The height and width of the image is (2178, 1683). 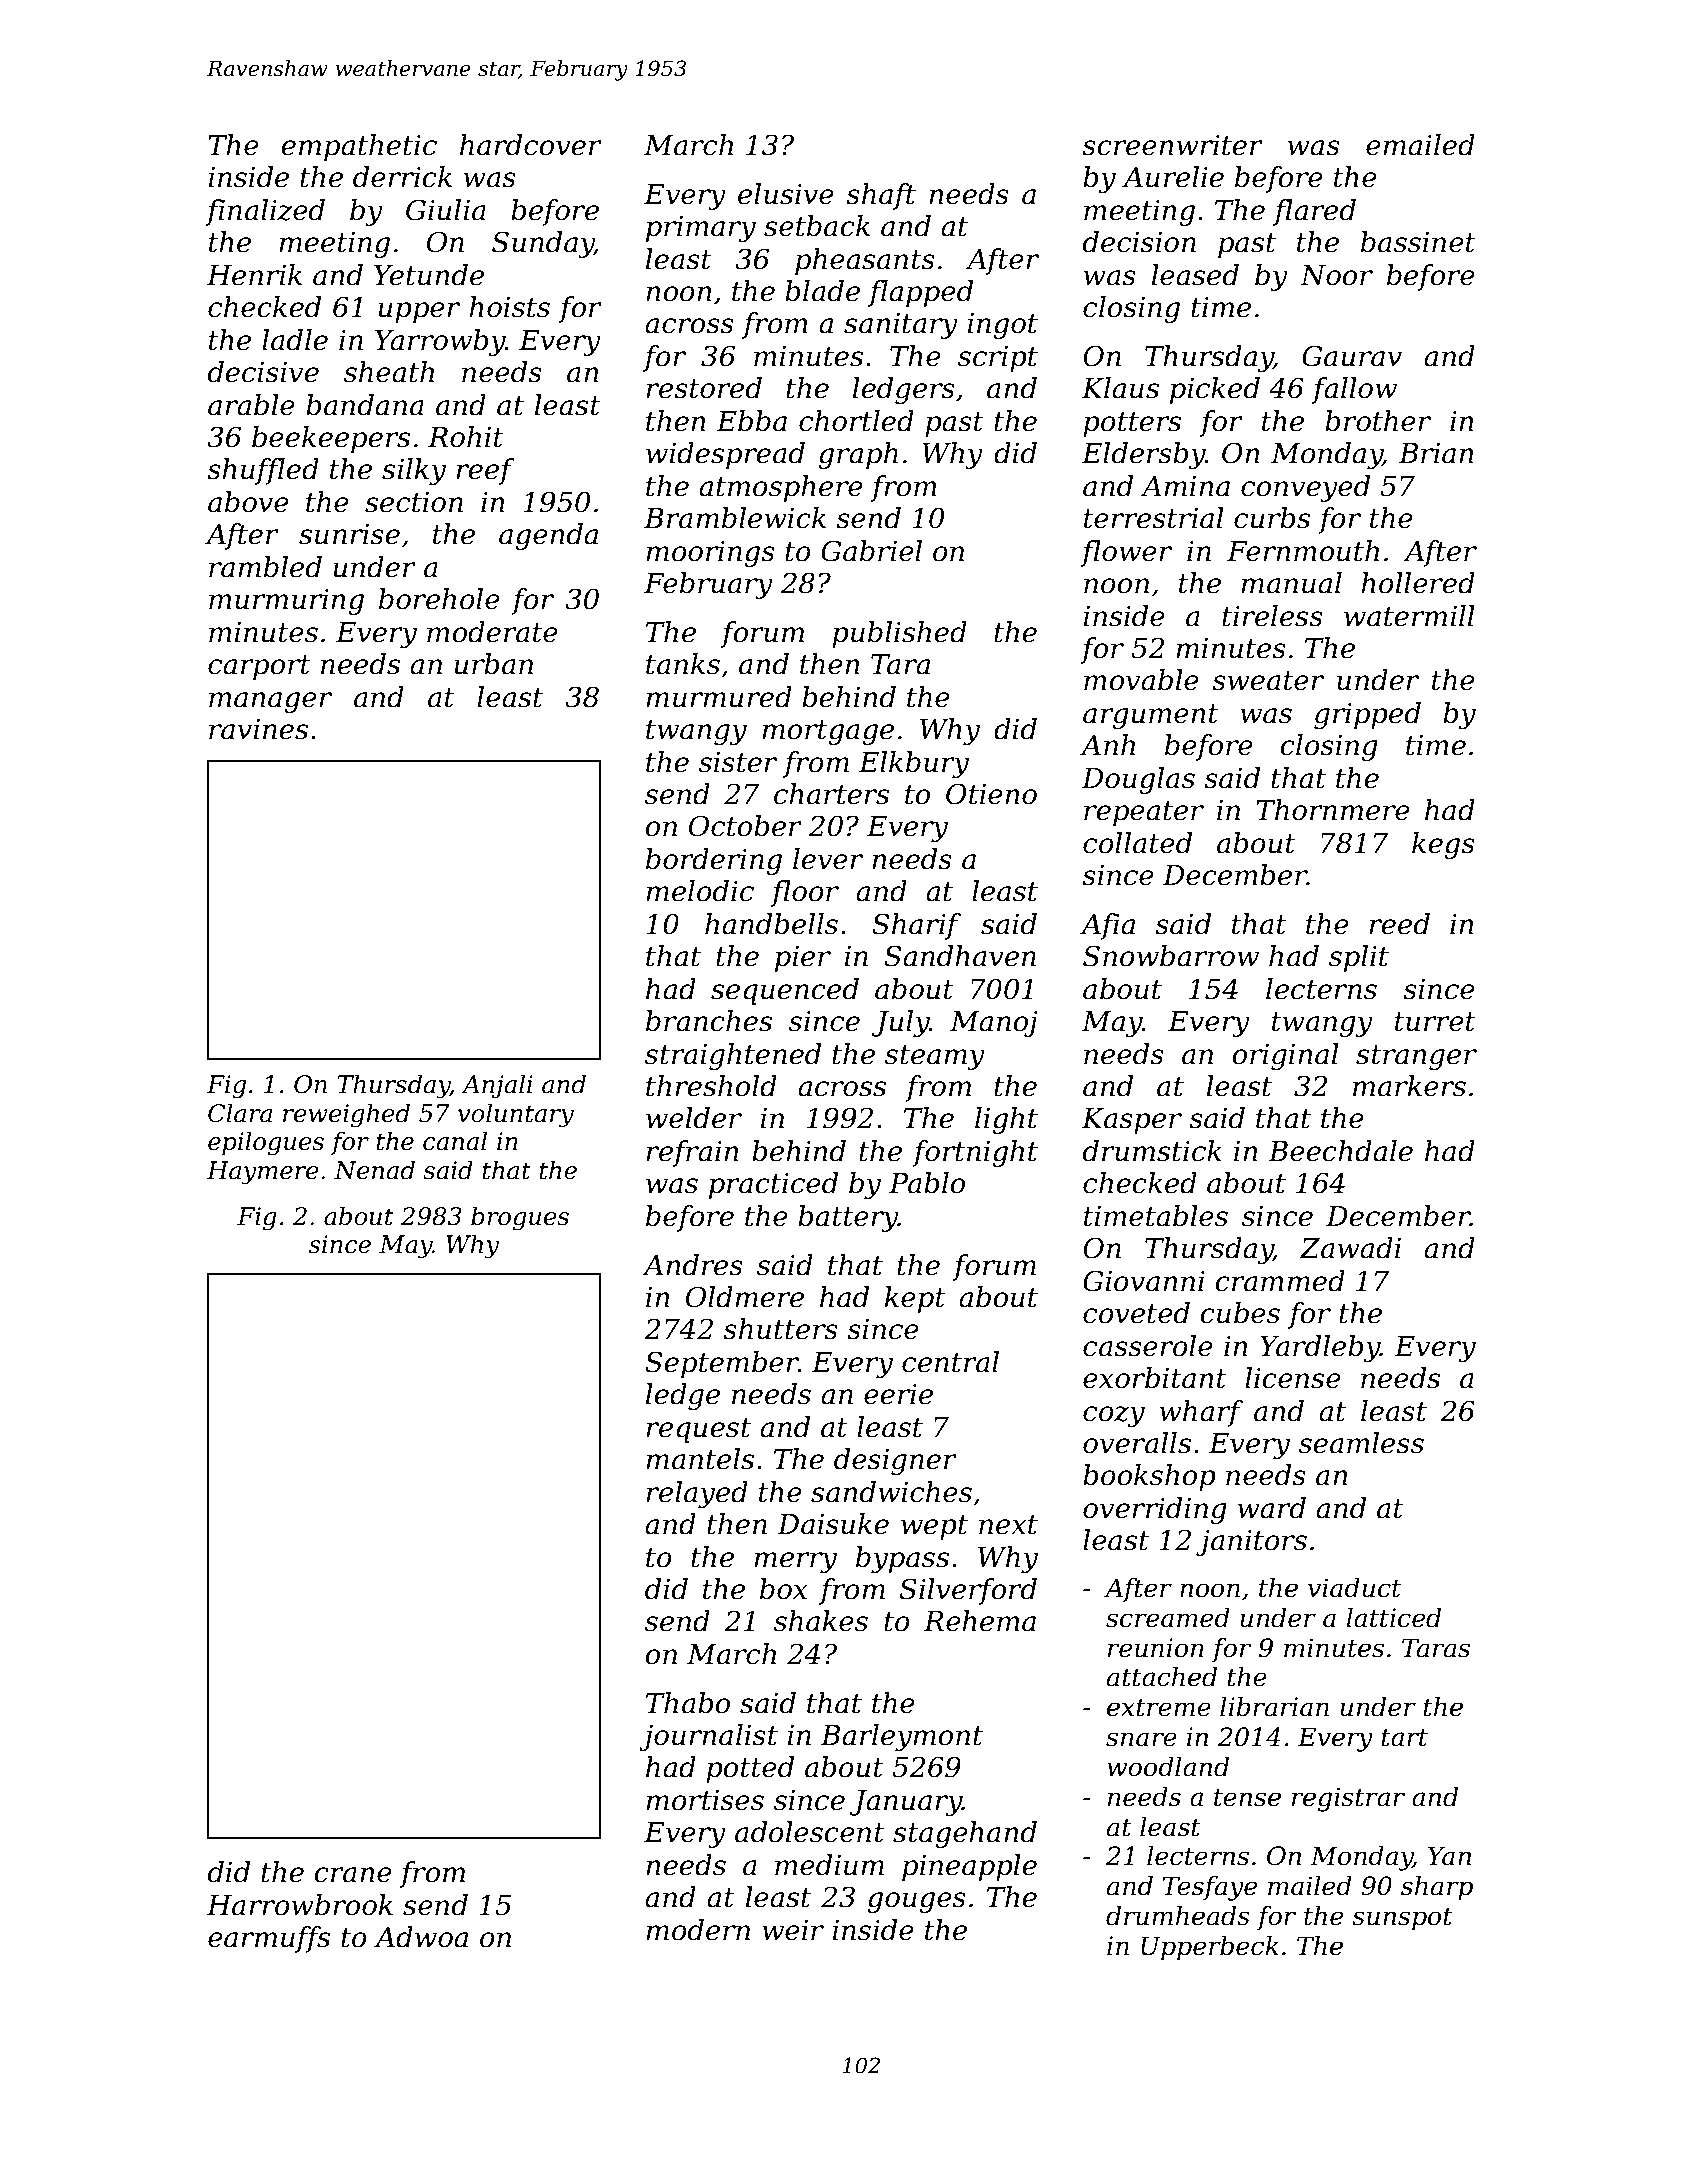 I want to click on earmuffs, so click(x=269, y=1939).
